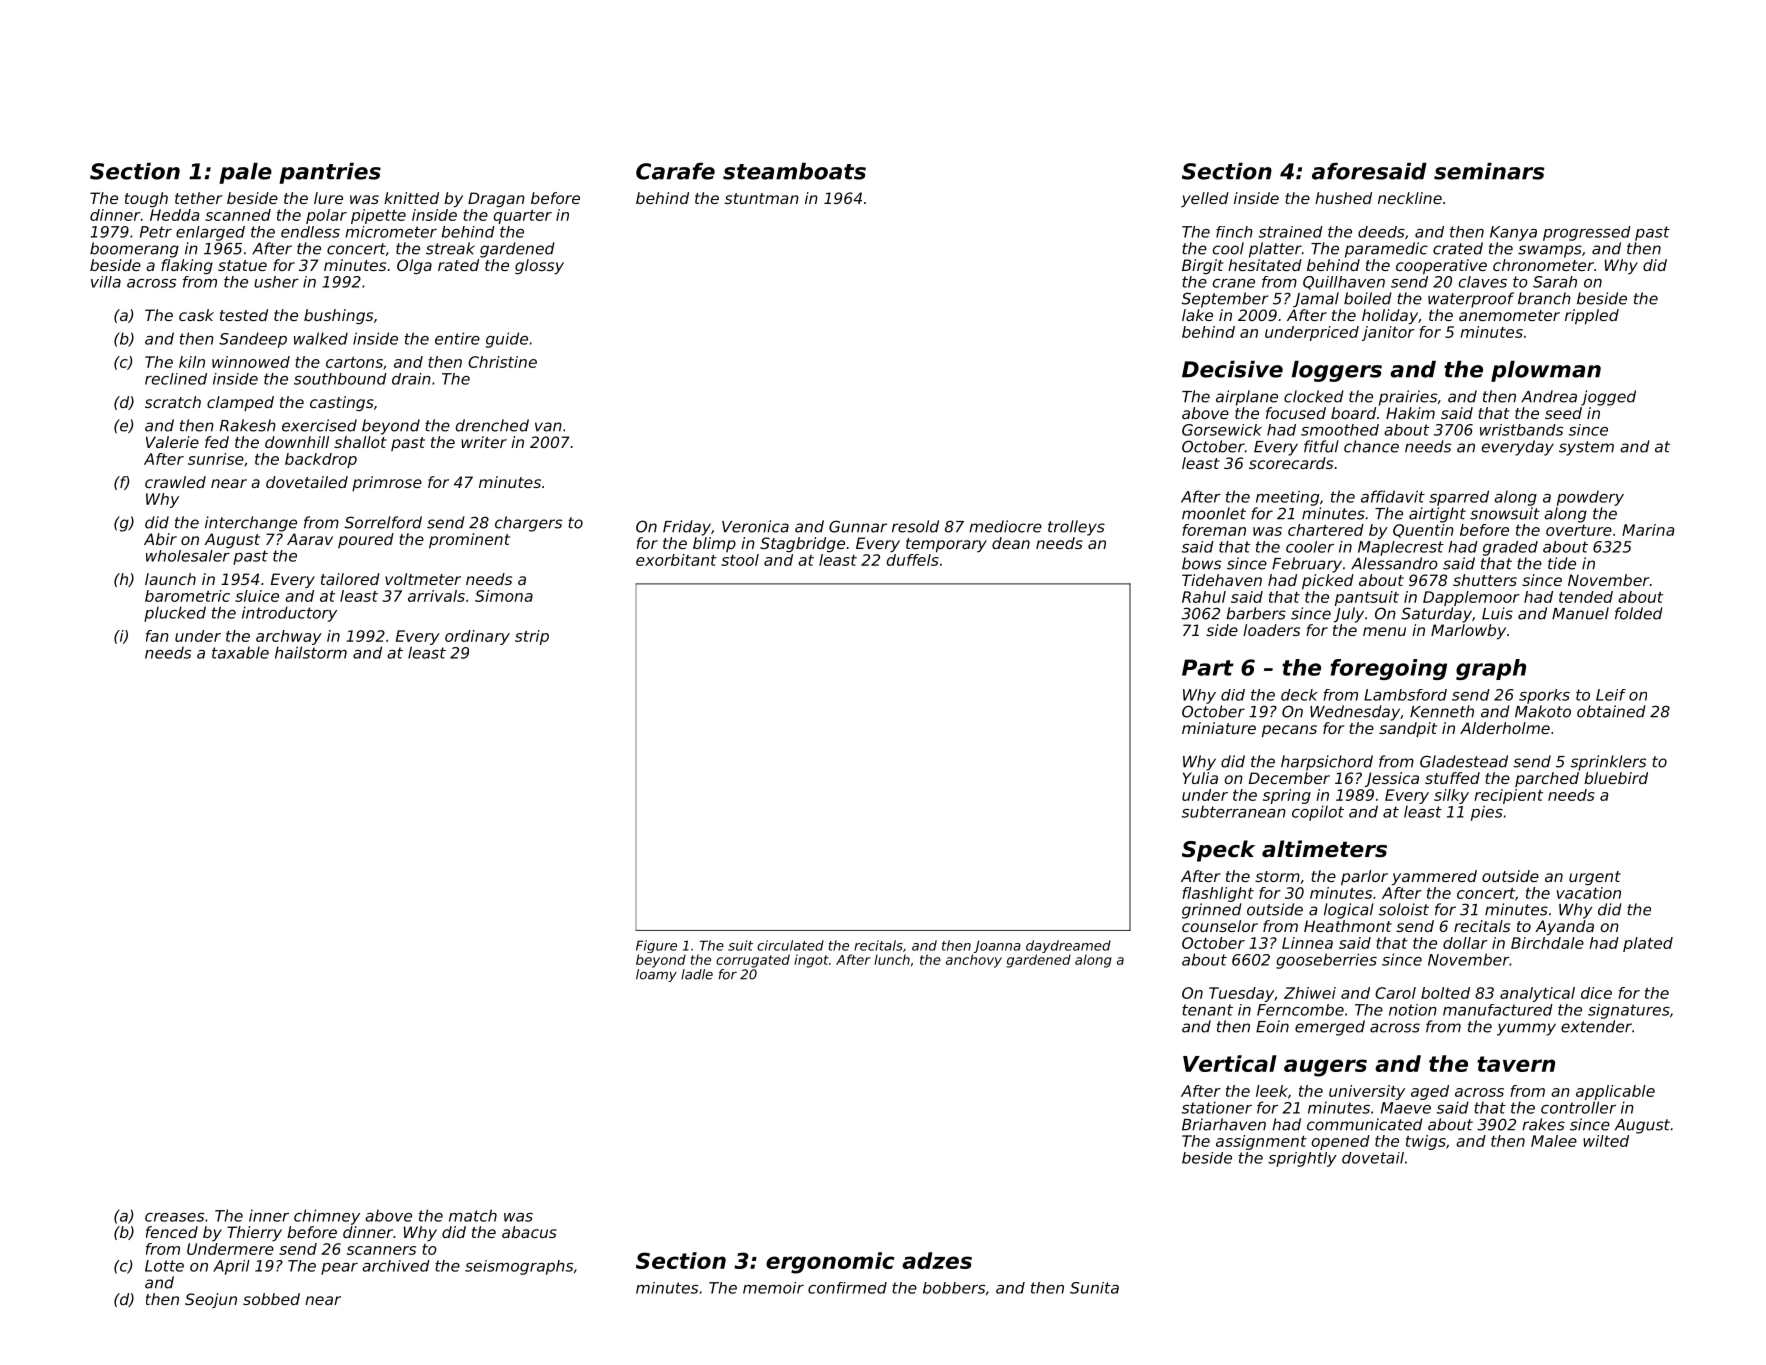 The width and height of the image is (1766, 1365). What do you see at coordinates (1217, 1107) in the image?
I see `stationer` at bounding box center [1217, 1107].
